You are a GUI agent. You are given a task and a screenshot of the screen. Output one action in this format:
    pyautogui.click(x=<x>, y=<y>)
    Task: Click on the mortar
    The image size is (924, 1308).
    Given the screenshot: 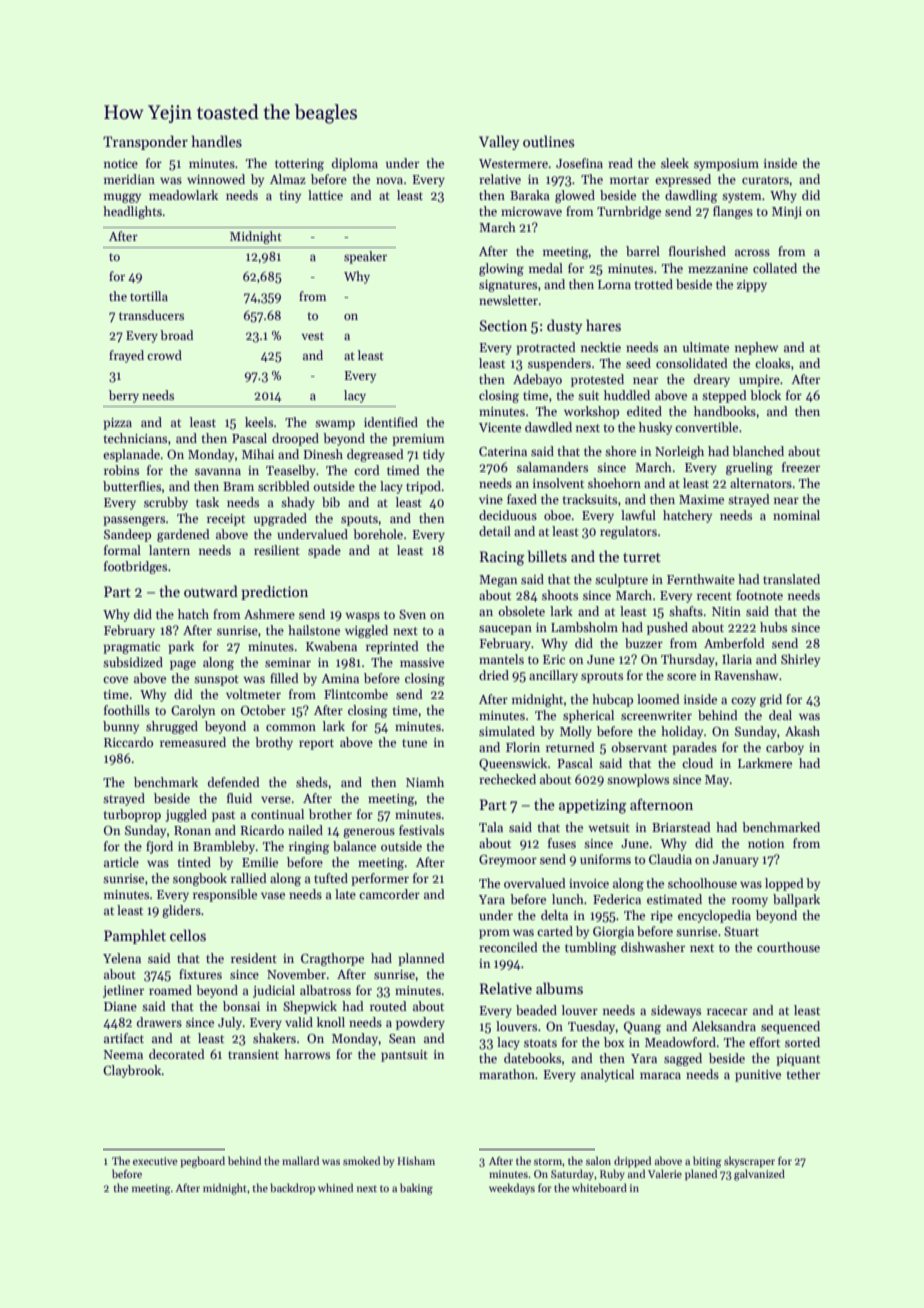 What is the action you would take?
    pyautogui.click(x=629, y=180)
